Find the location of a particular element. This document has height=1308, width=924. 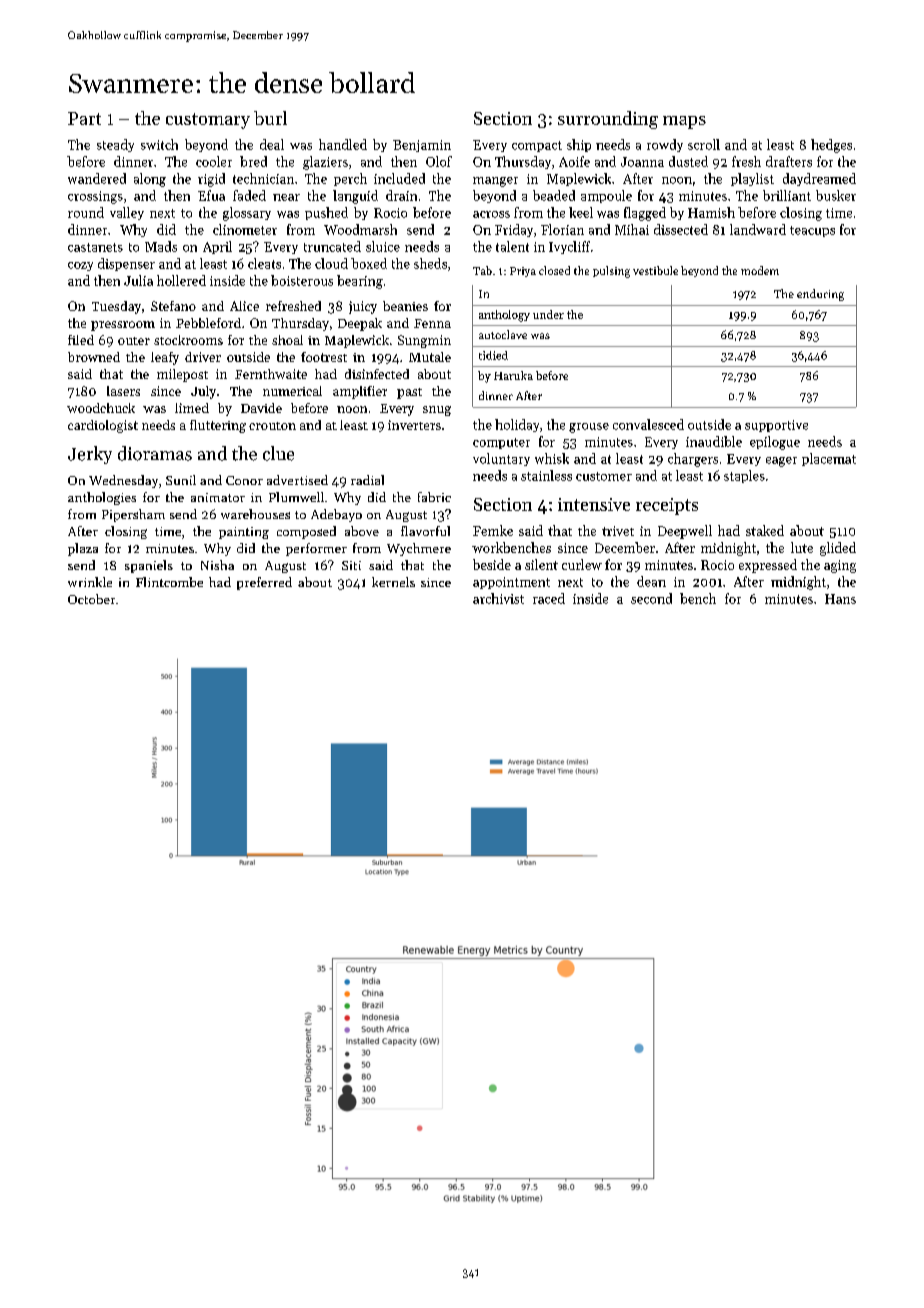

burl is located at coordinates (270, 118).
